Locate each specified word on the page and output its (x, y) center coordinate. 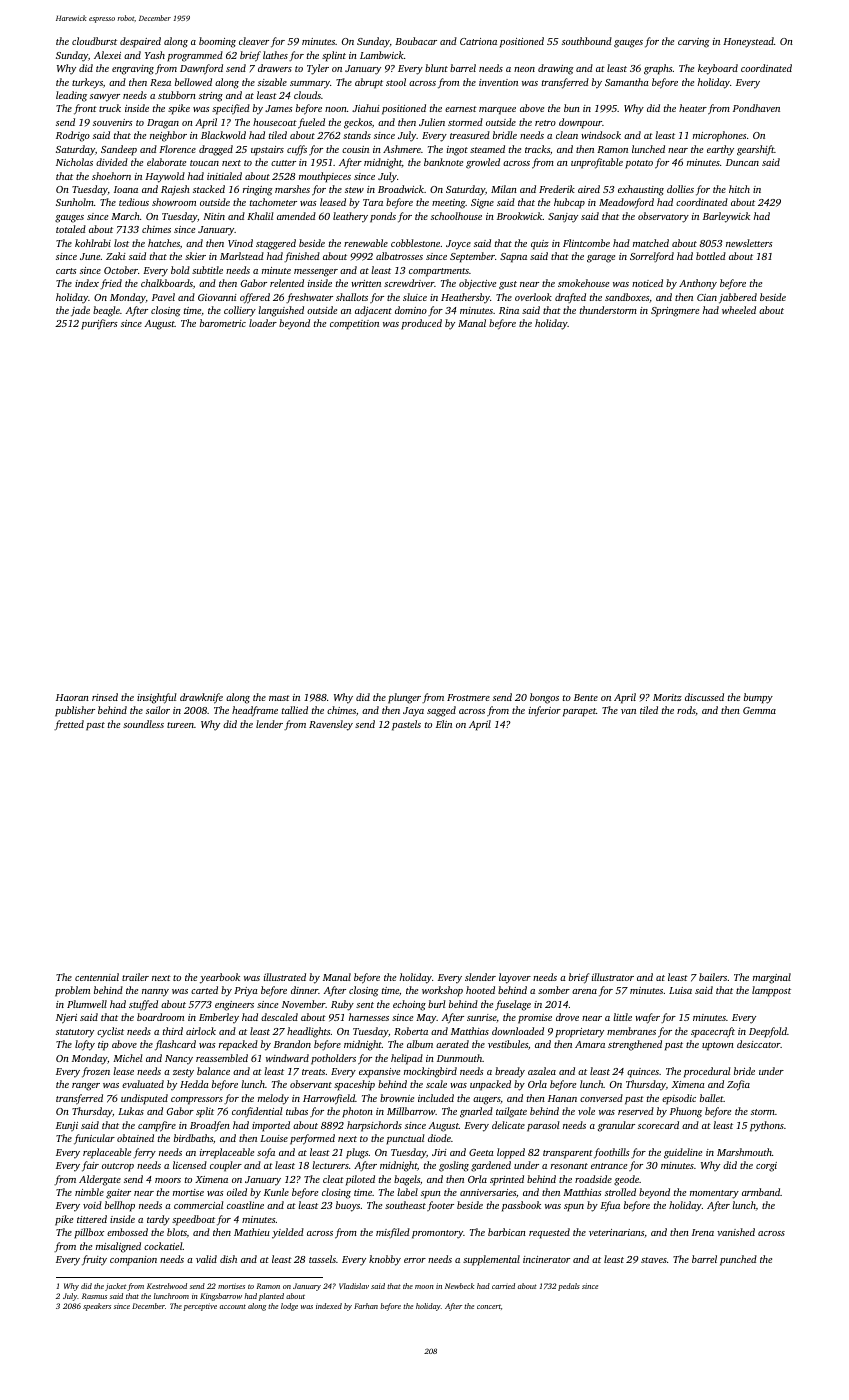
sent (365, 1005)
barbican (507, 1232)
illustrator (613, 977)
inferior (545, 711)
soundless (143, 724)
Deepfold (768, 1032)
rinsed (105, 697)
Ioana (126, 189)
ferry (144, 1153)
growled (483, 163)
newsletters (749, 243)
